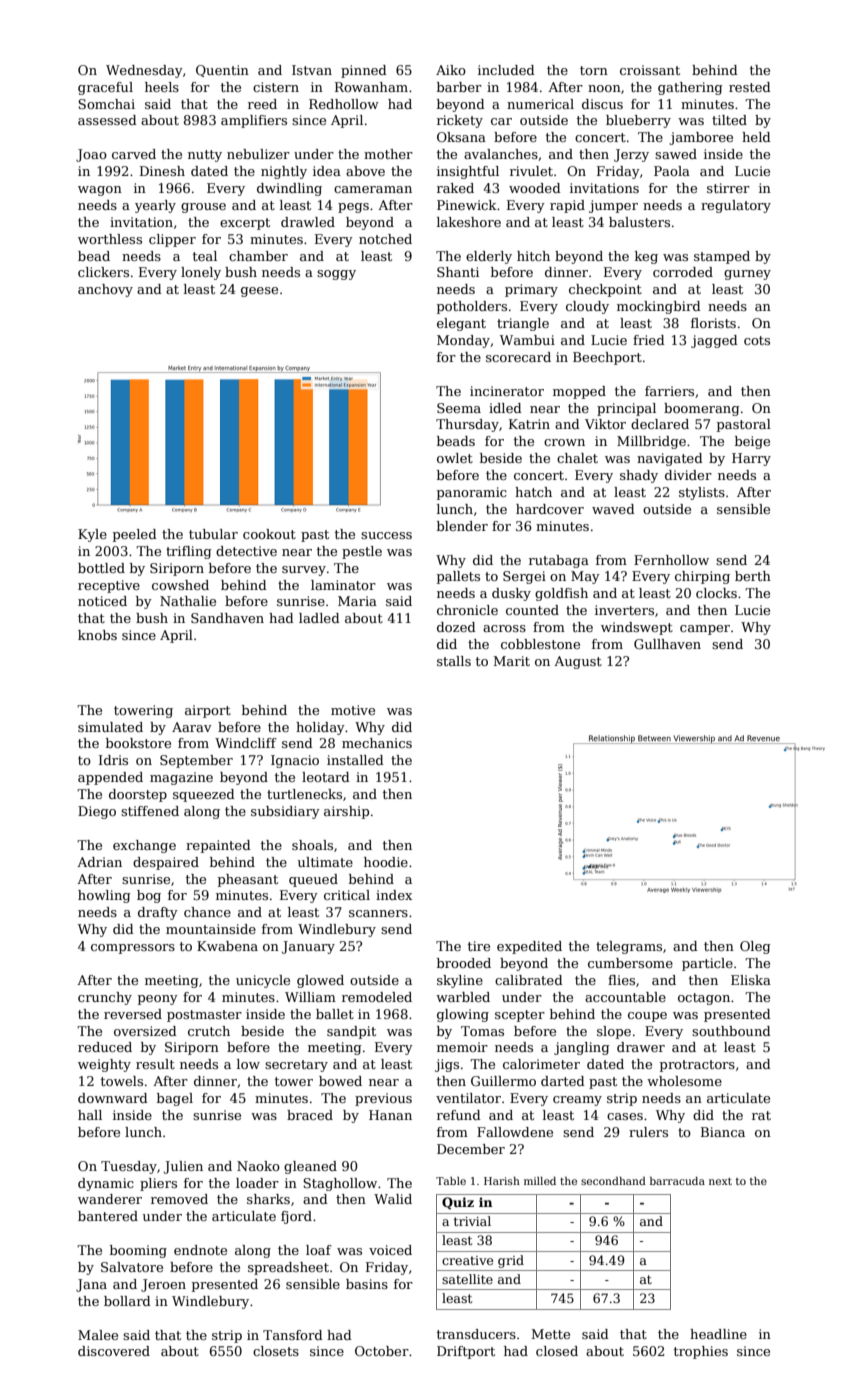  What do you see at coordinates (466, 1352) in the screenshot?
I see `Driftport` at bounding box center [466, 1352].
